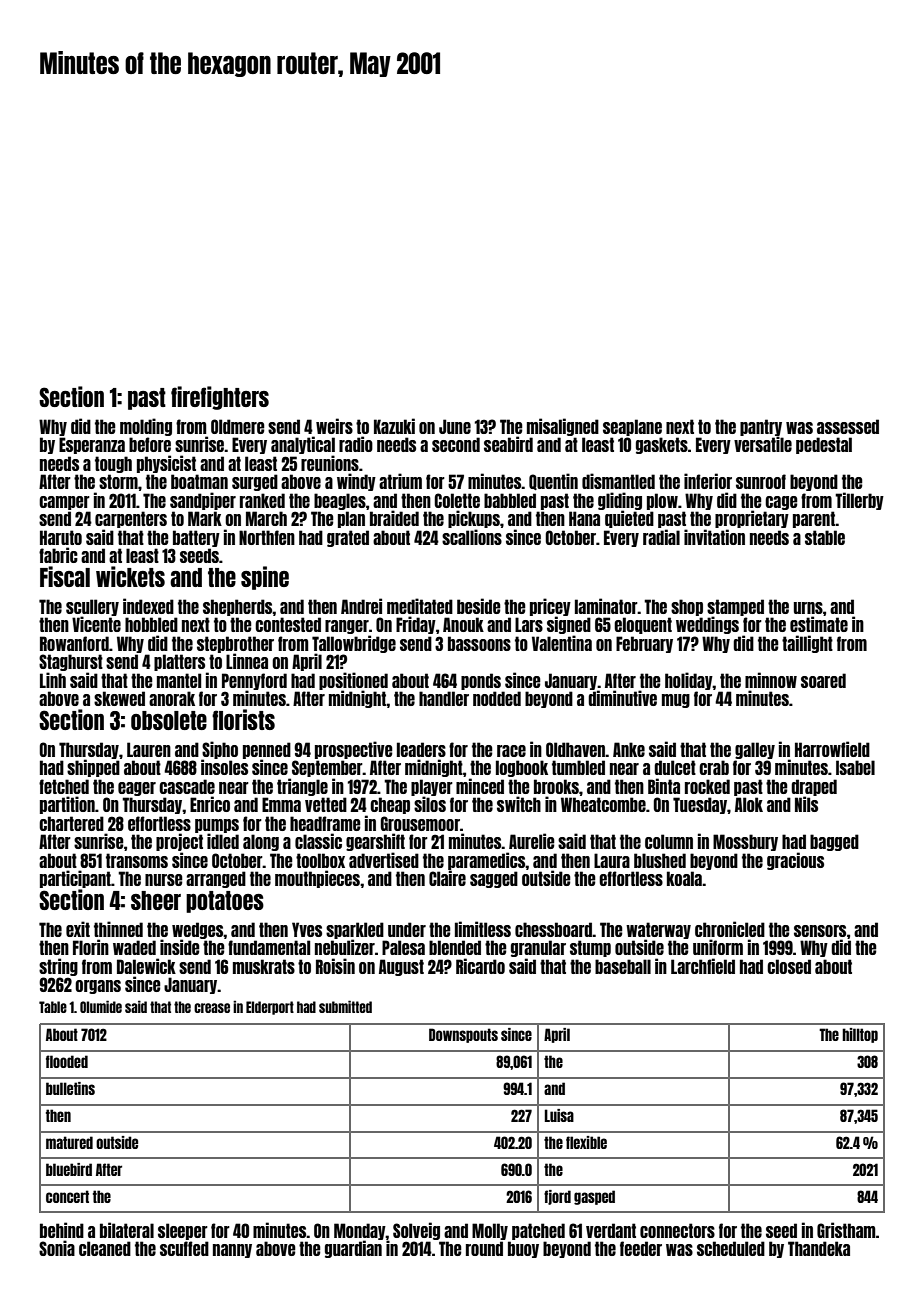 The image size is (924, 1308). Describe the element at coordinates (557, 1197) in the image. I see `fjord` at that location.
